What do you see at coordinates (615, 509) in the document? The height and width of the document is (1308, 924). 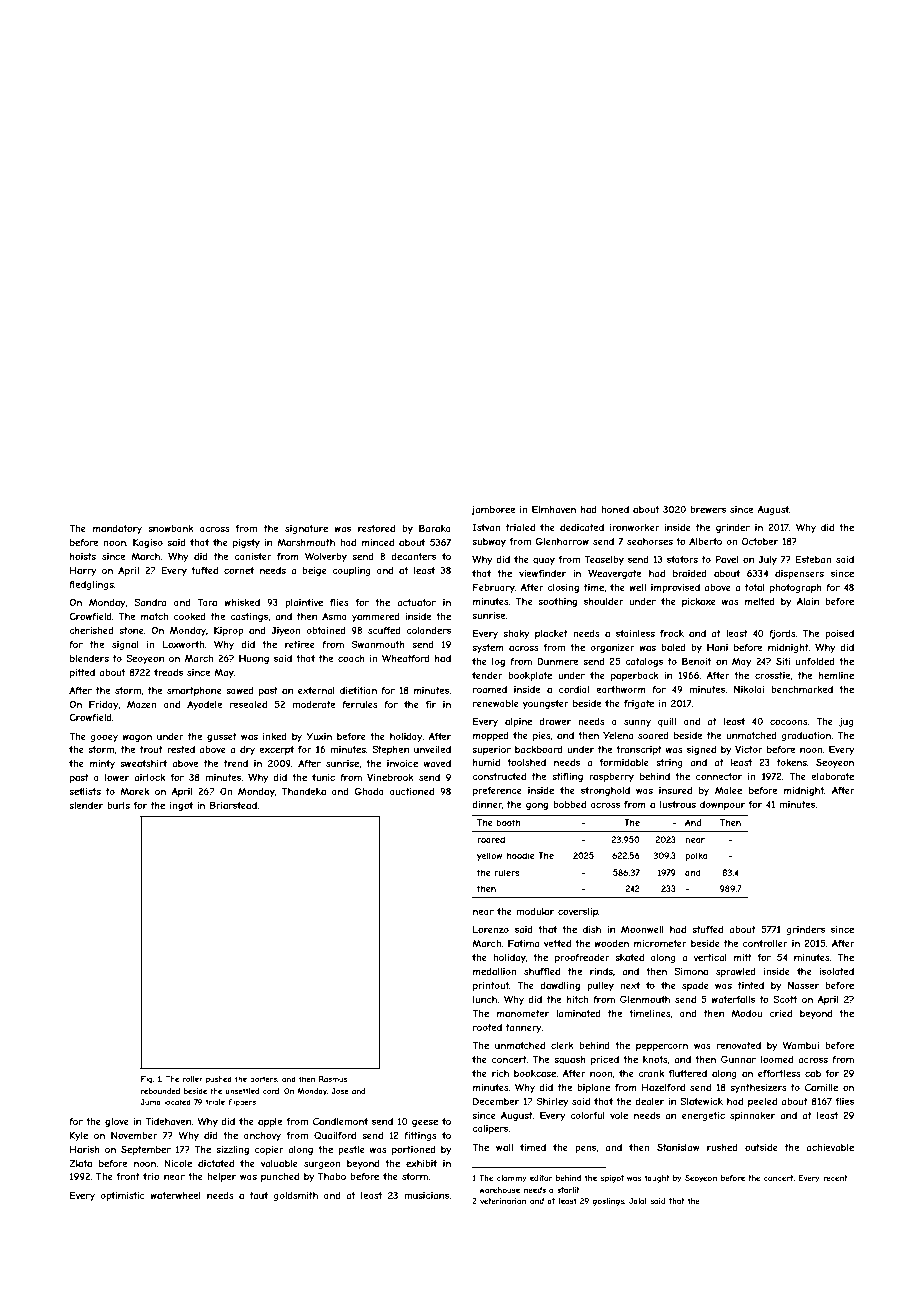 I see `honed` at bounding box center [615, 509].
